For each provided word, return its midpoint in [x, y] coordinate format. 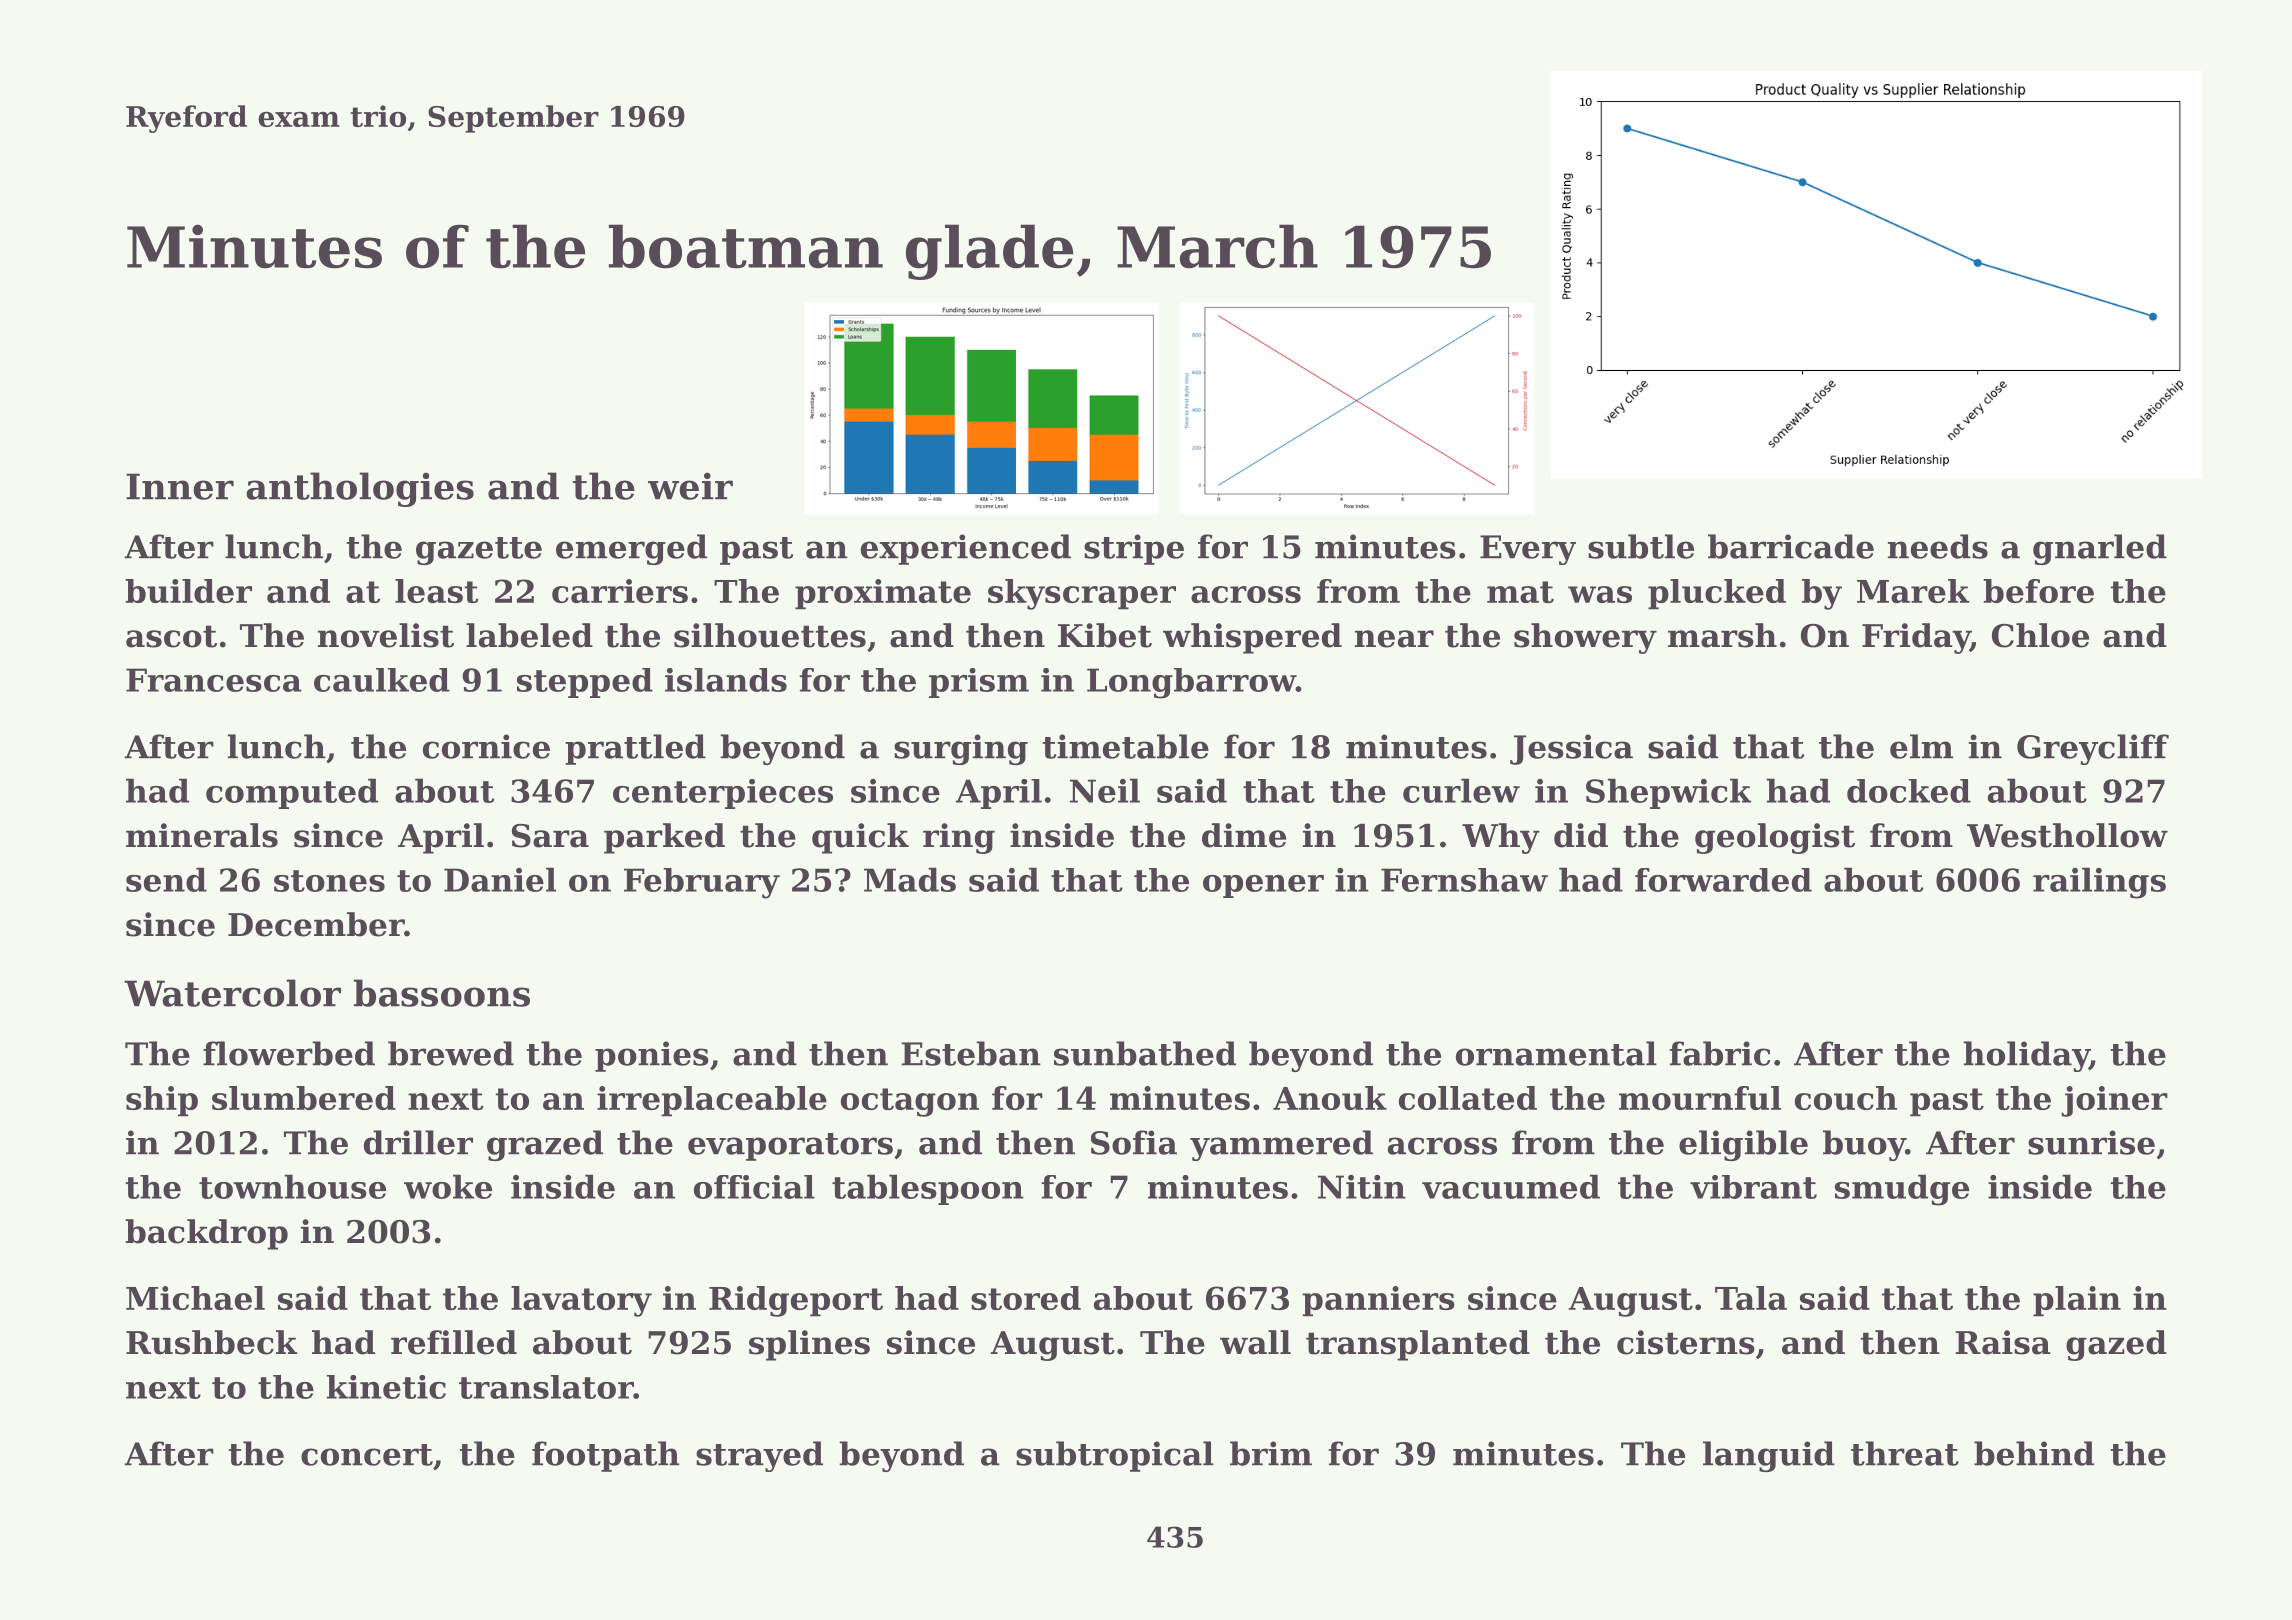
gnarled [2100, 549]
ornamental [1556, 1053]
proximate [883, 594]
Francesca [214, 680]
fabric [1719, 1053]
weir [690, 486]
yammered [1281, 1145]
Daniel [500, 879]
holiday [2026, 1056]
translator [546, 1387]
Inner [180, 486]
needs [1938, 546]
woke [448, 1186]
